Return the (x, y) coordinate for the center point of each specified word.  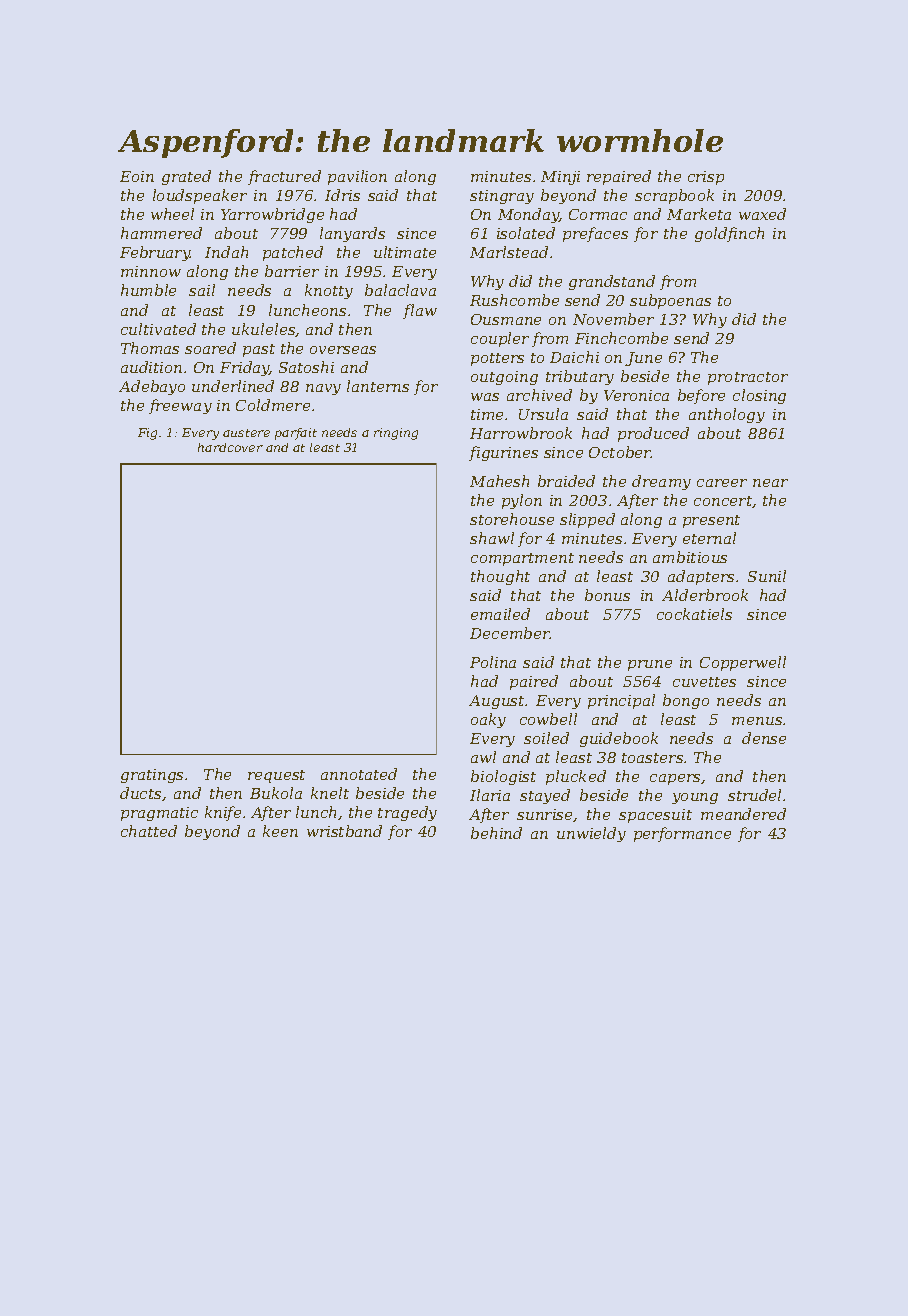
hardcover (230, 447)
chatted (149, 831)
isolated (526, 233)
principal (621, 701)
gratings (152, 776)
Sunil (767, 576)
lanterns (378, 386)
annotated (359, 774)
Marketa (699, 214)
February (155, 253)
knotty (329, 291)
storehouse (512, 519)
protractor (748, 378)
